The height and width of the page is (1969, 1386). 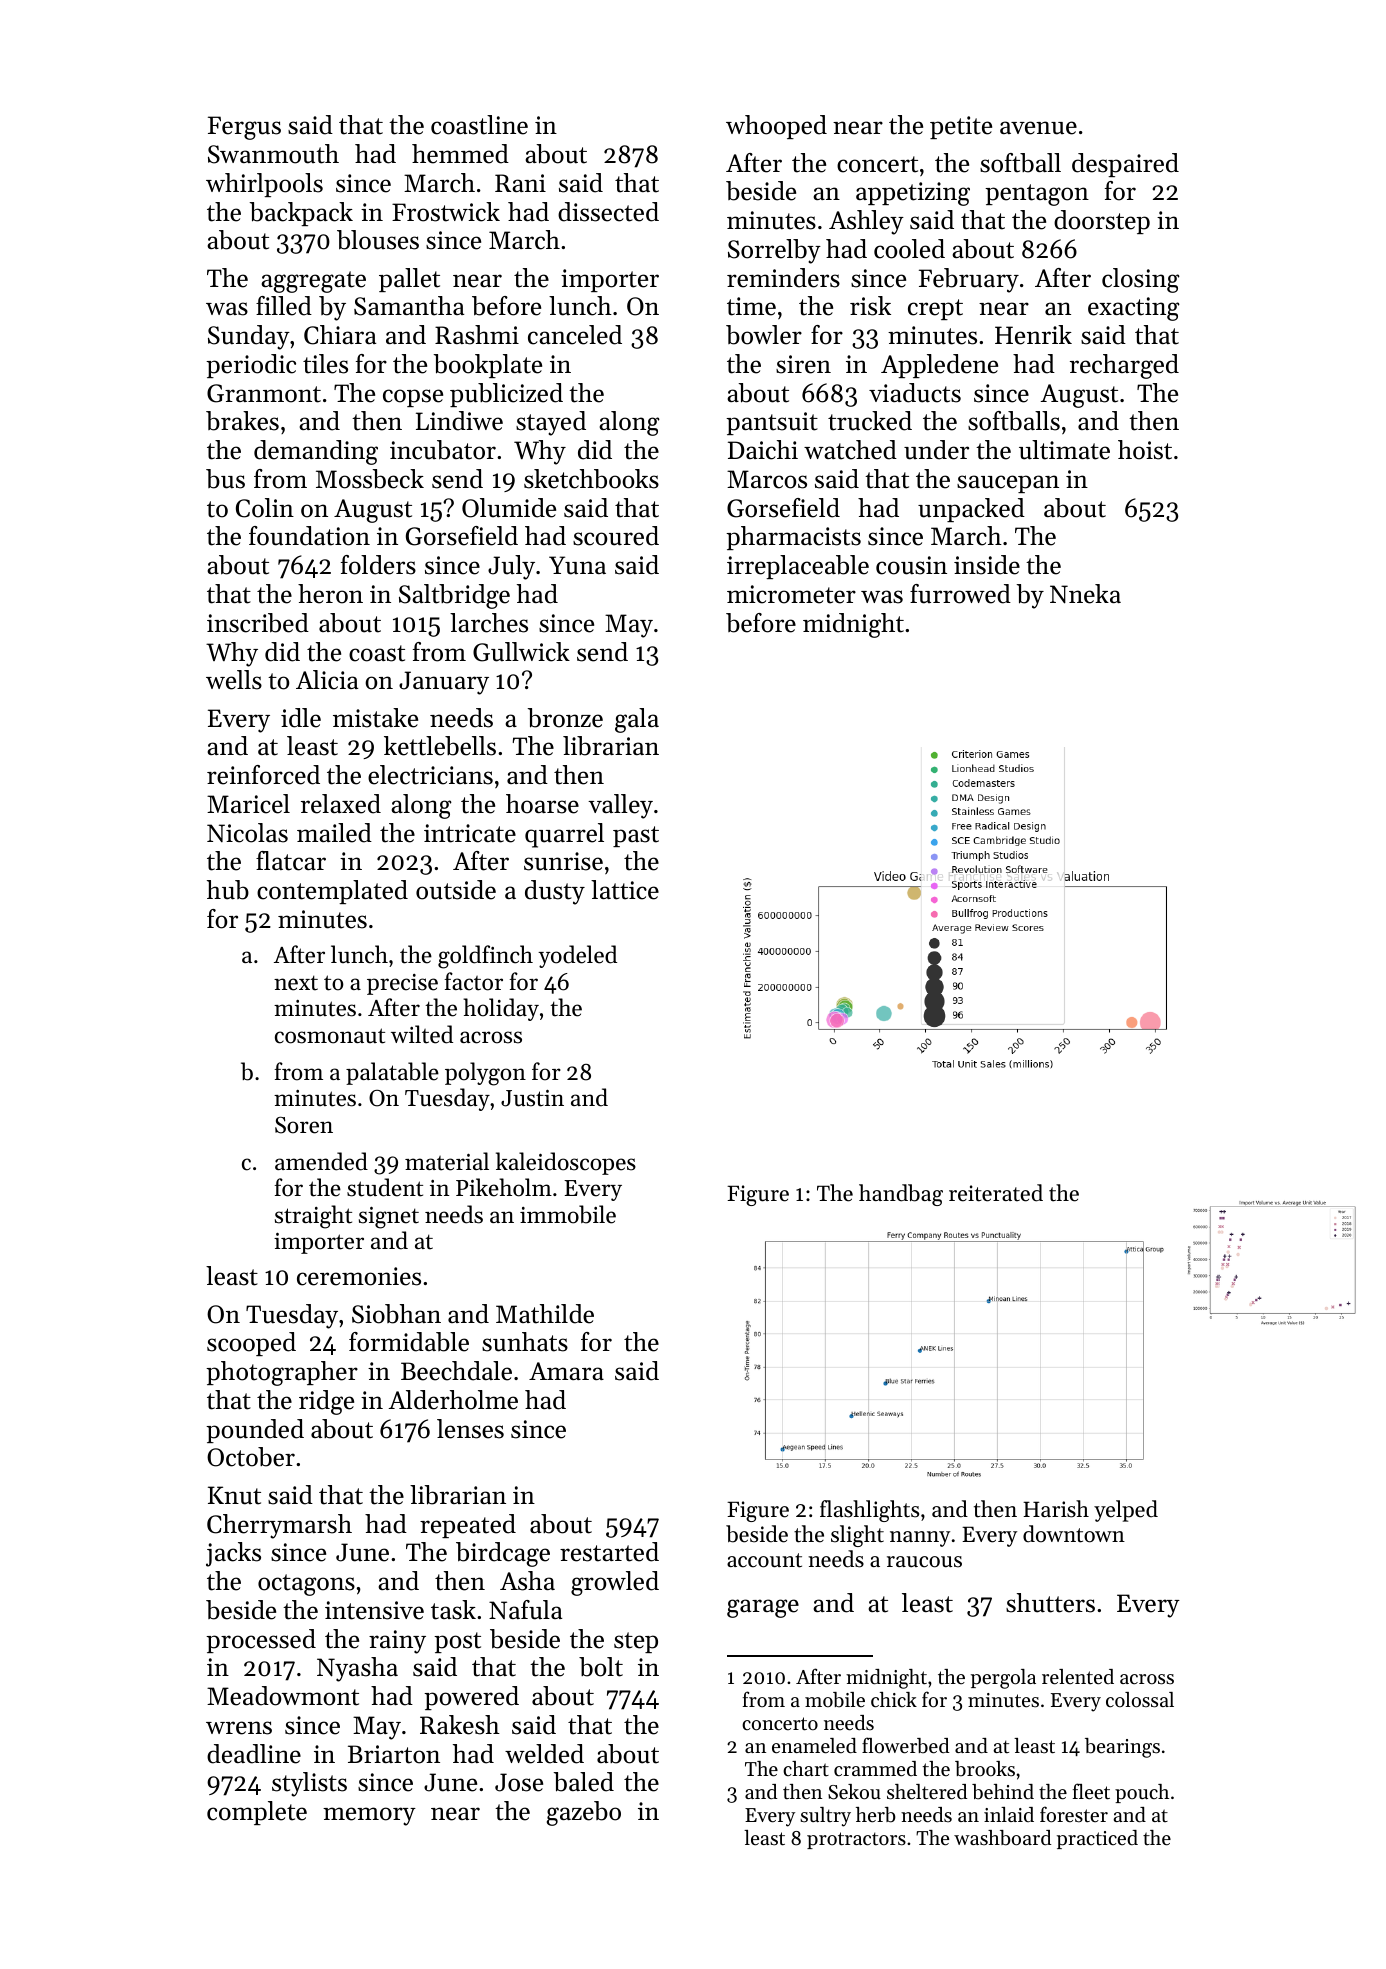 I want to click on filled, so click(x=284, y=306).
